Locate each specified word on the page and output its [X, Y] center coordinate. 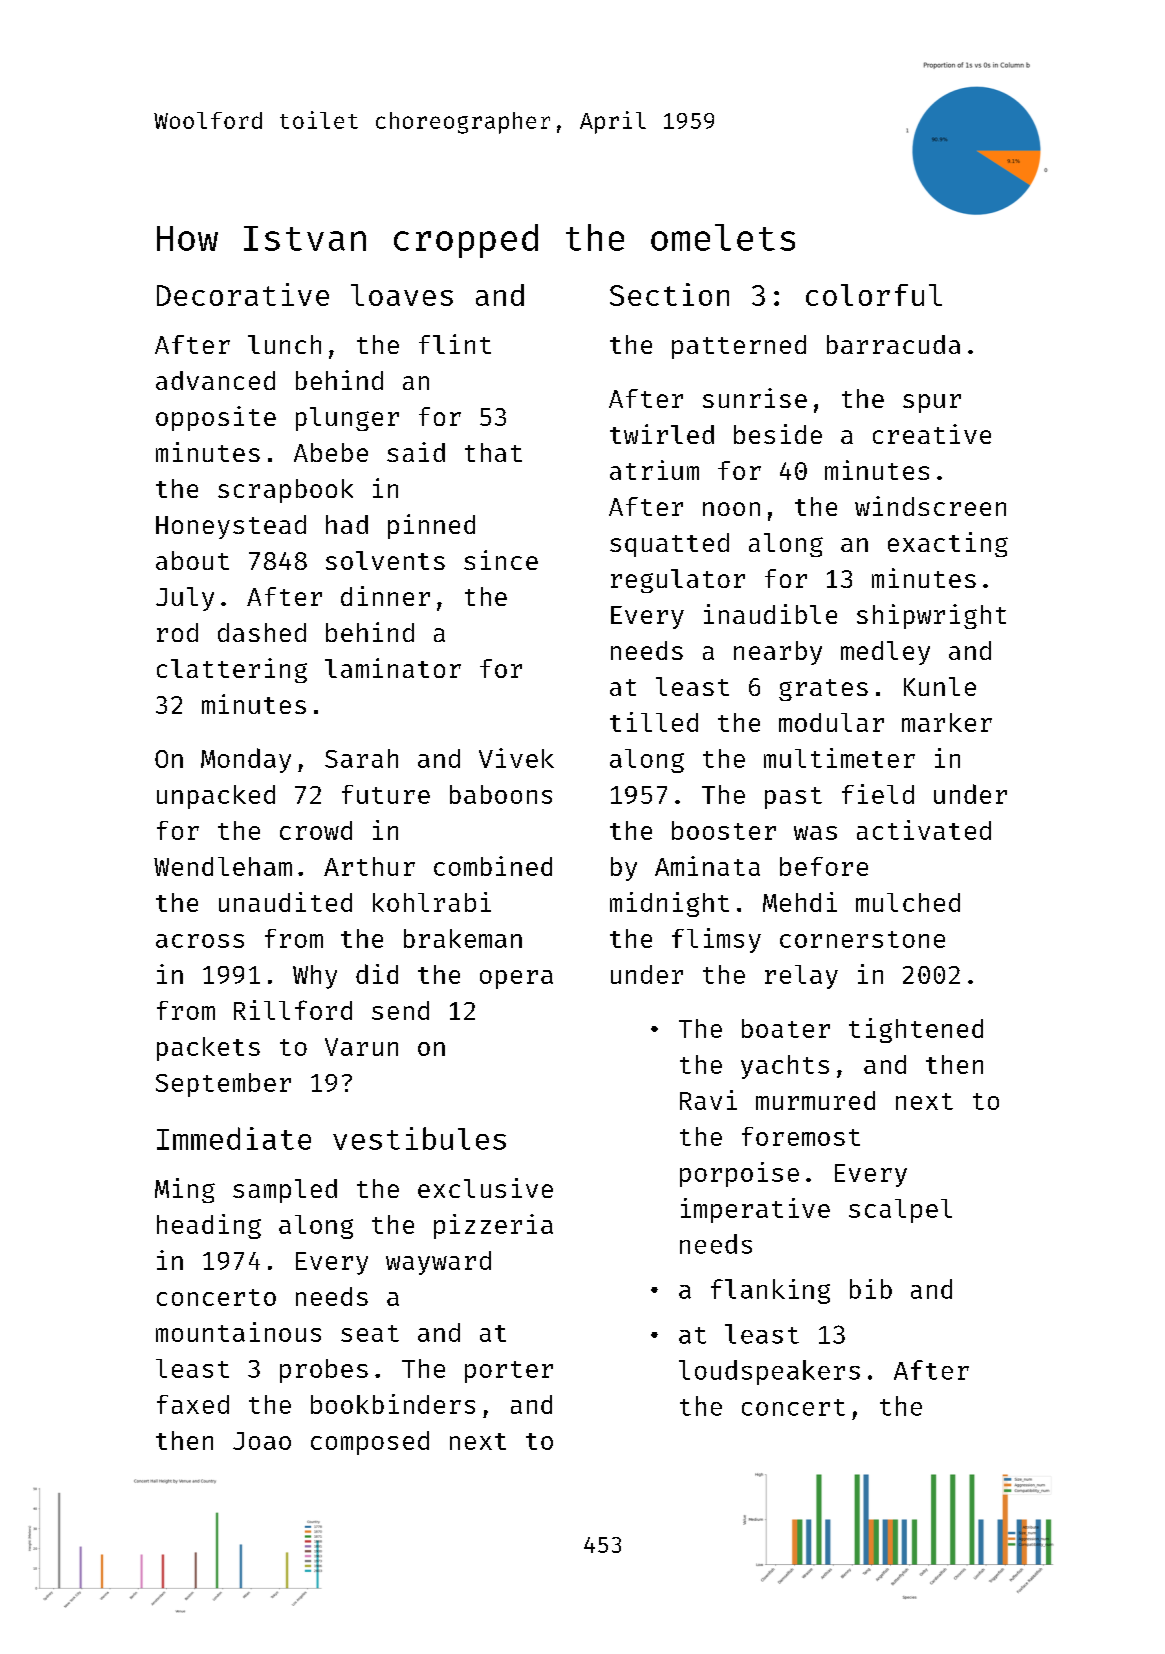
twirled [662, 434]
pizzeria [493, 1226]
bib [871, 1289]
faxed [193, 1404]
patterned [739, 347]
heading [209, 1226]
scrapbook [285, 491]
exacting [948, 544]
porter [509, 1372]
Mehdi [800, 902]
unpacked [216, 797]
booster [724, 830]
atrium [654, 470]
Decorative [243, 294]
